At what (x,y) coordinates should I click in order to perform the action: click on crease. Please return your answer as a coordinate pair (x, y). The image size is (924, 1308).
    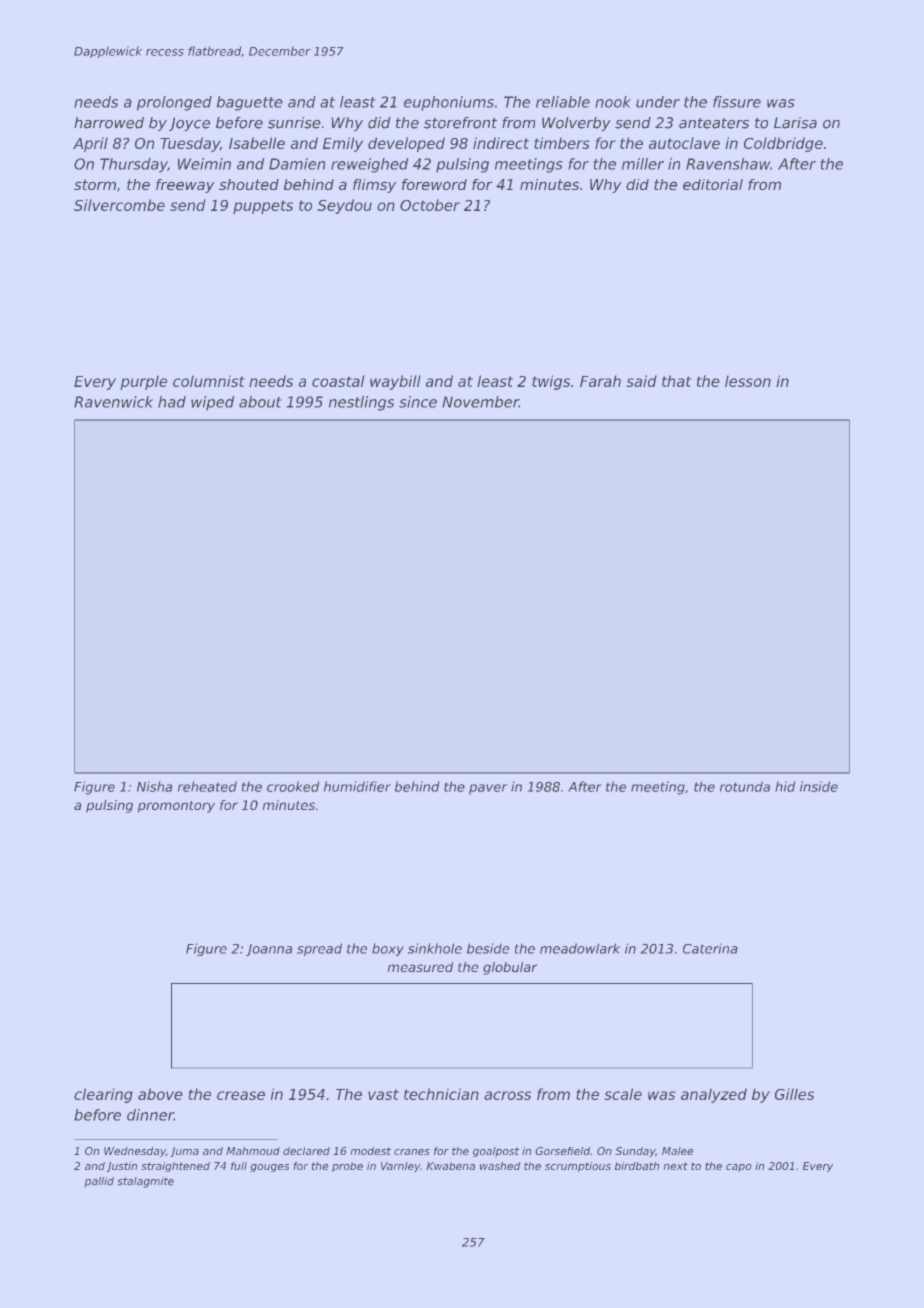
    Looking at the image, I should click on (241, 1095).
